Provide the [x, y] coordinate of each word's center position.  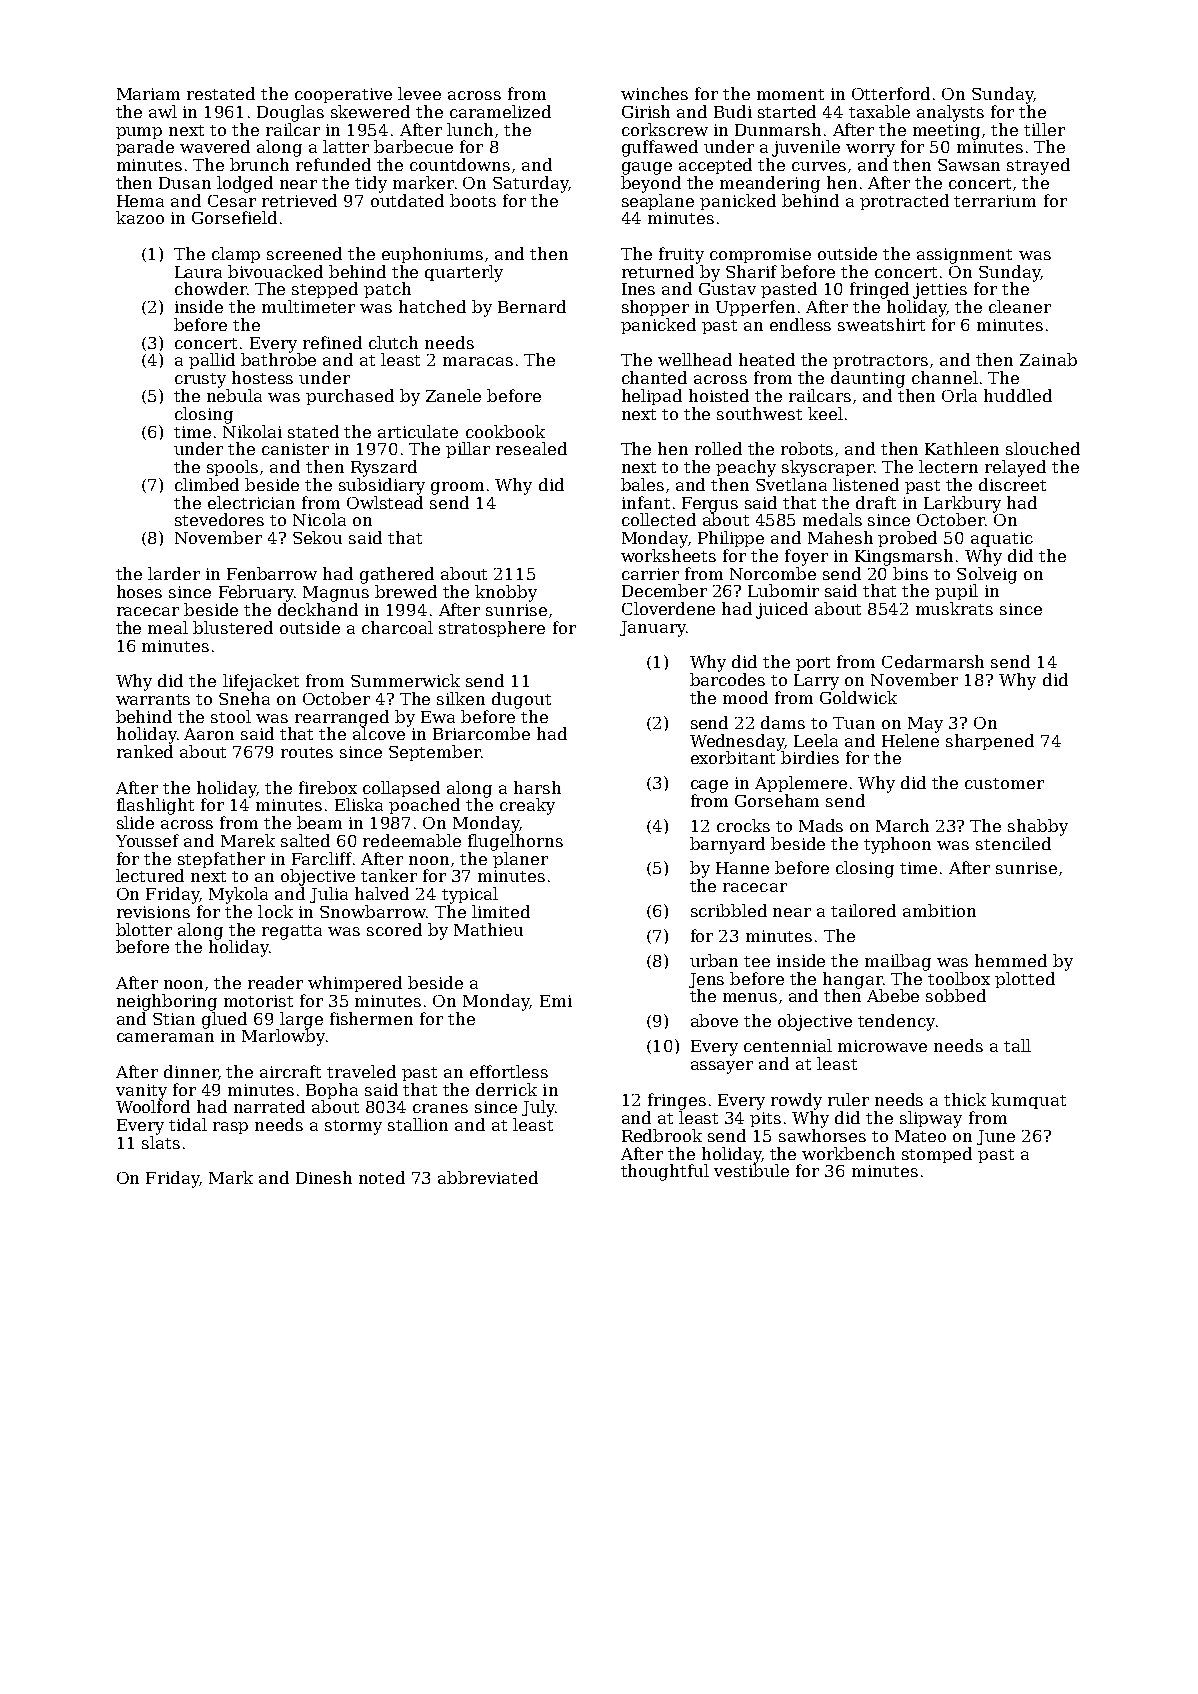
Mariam [148, 94]
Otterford [891, 93]
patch [387, 290]
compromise [760, 255]
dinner [191, 1071]
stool [231, 716]
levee [419, 93]
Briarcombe [481, 733]
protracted [904, 202]
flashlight [155, 806]
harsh [537, 787]
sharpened [990, 742]
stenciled [1013, 843]
